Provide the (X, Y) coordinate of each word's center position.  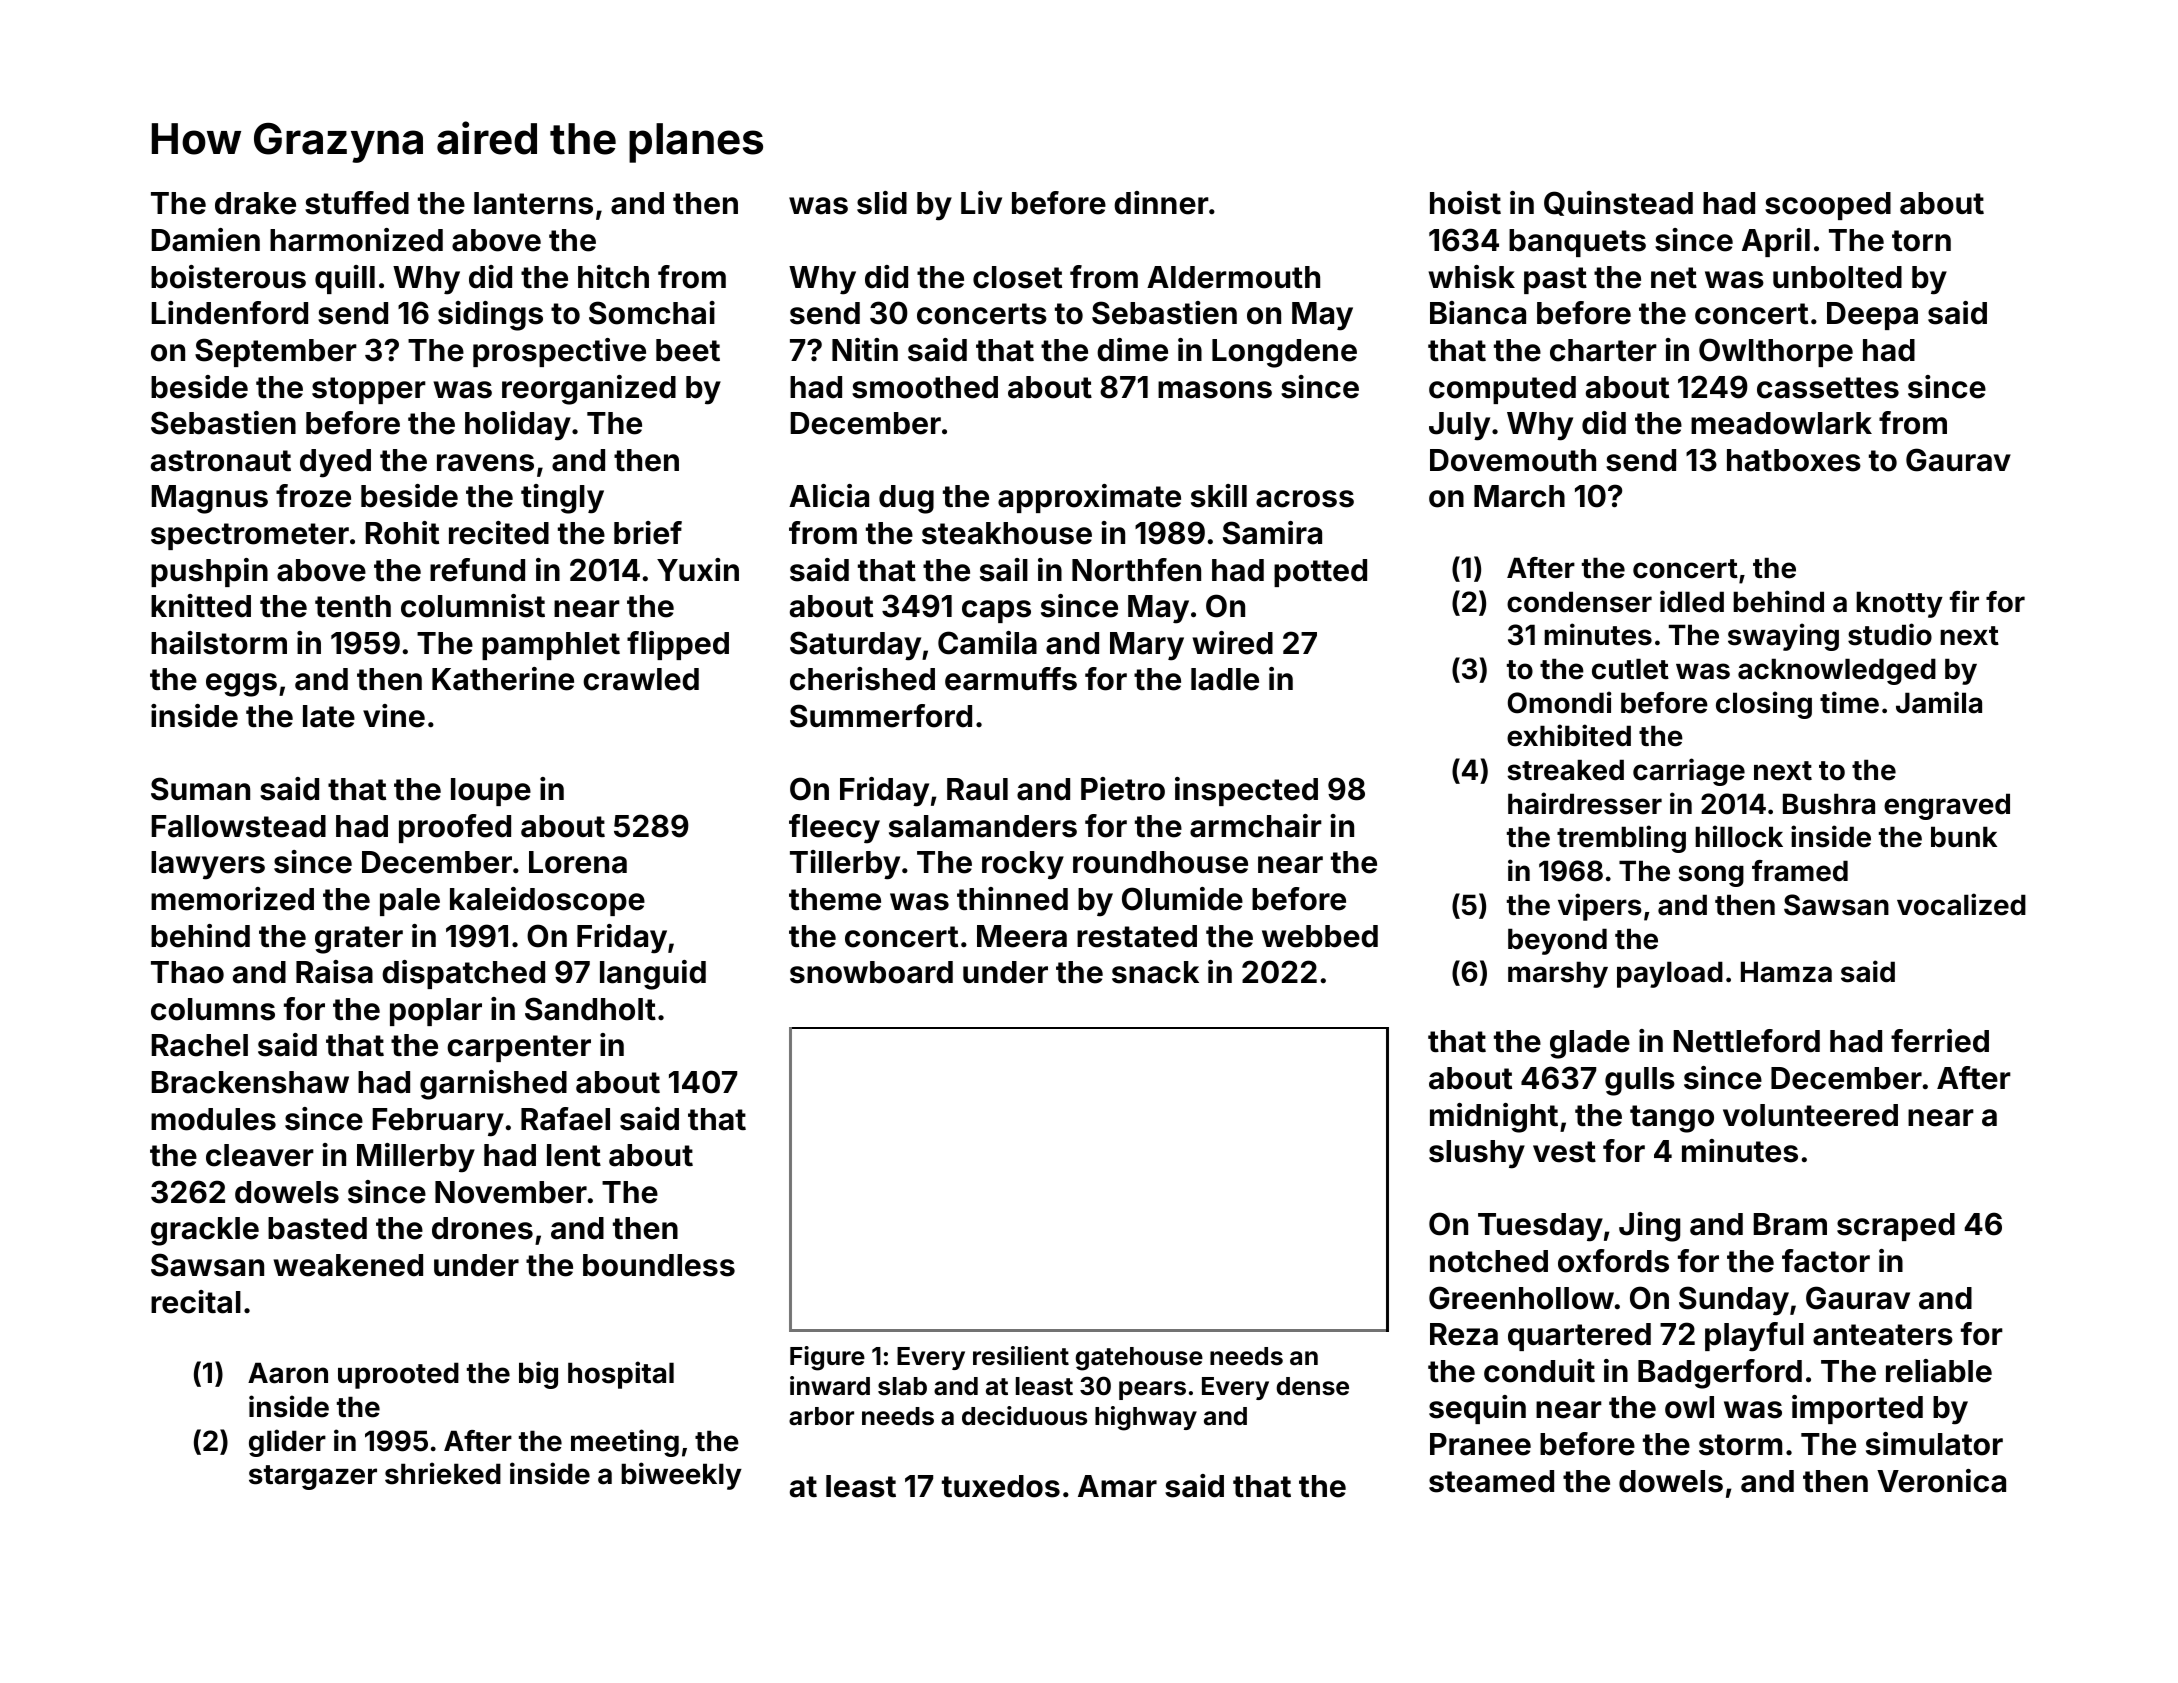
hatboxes (1794, 460)
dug (906, 499)
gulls (1640, 1081)
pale (410, 902)
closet (1017, 277)
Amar (1117, 1486)
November (511, 1192)
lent (574, 1155)
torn (1921, 241)
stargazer (313, 1477)
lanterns (533, 203)
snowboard (871, 972)
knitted (201, 606)
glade (1590, 1044)
